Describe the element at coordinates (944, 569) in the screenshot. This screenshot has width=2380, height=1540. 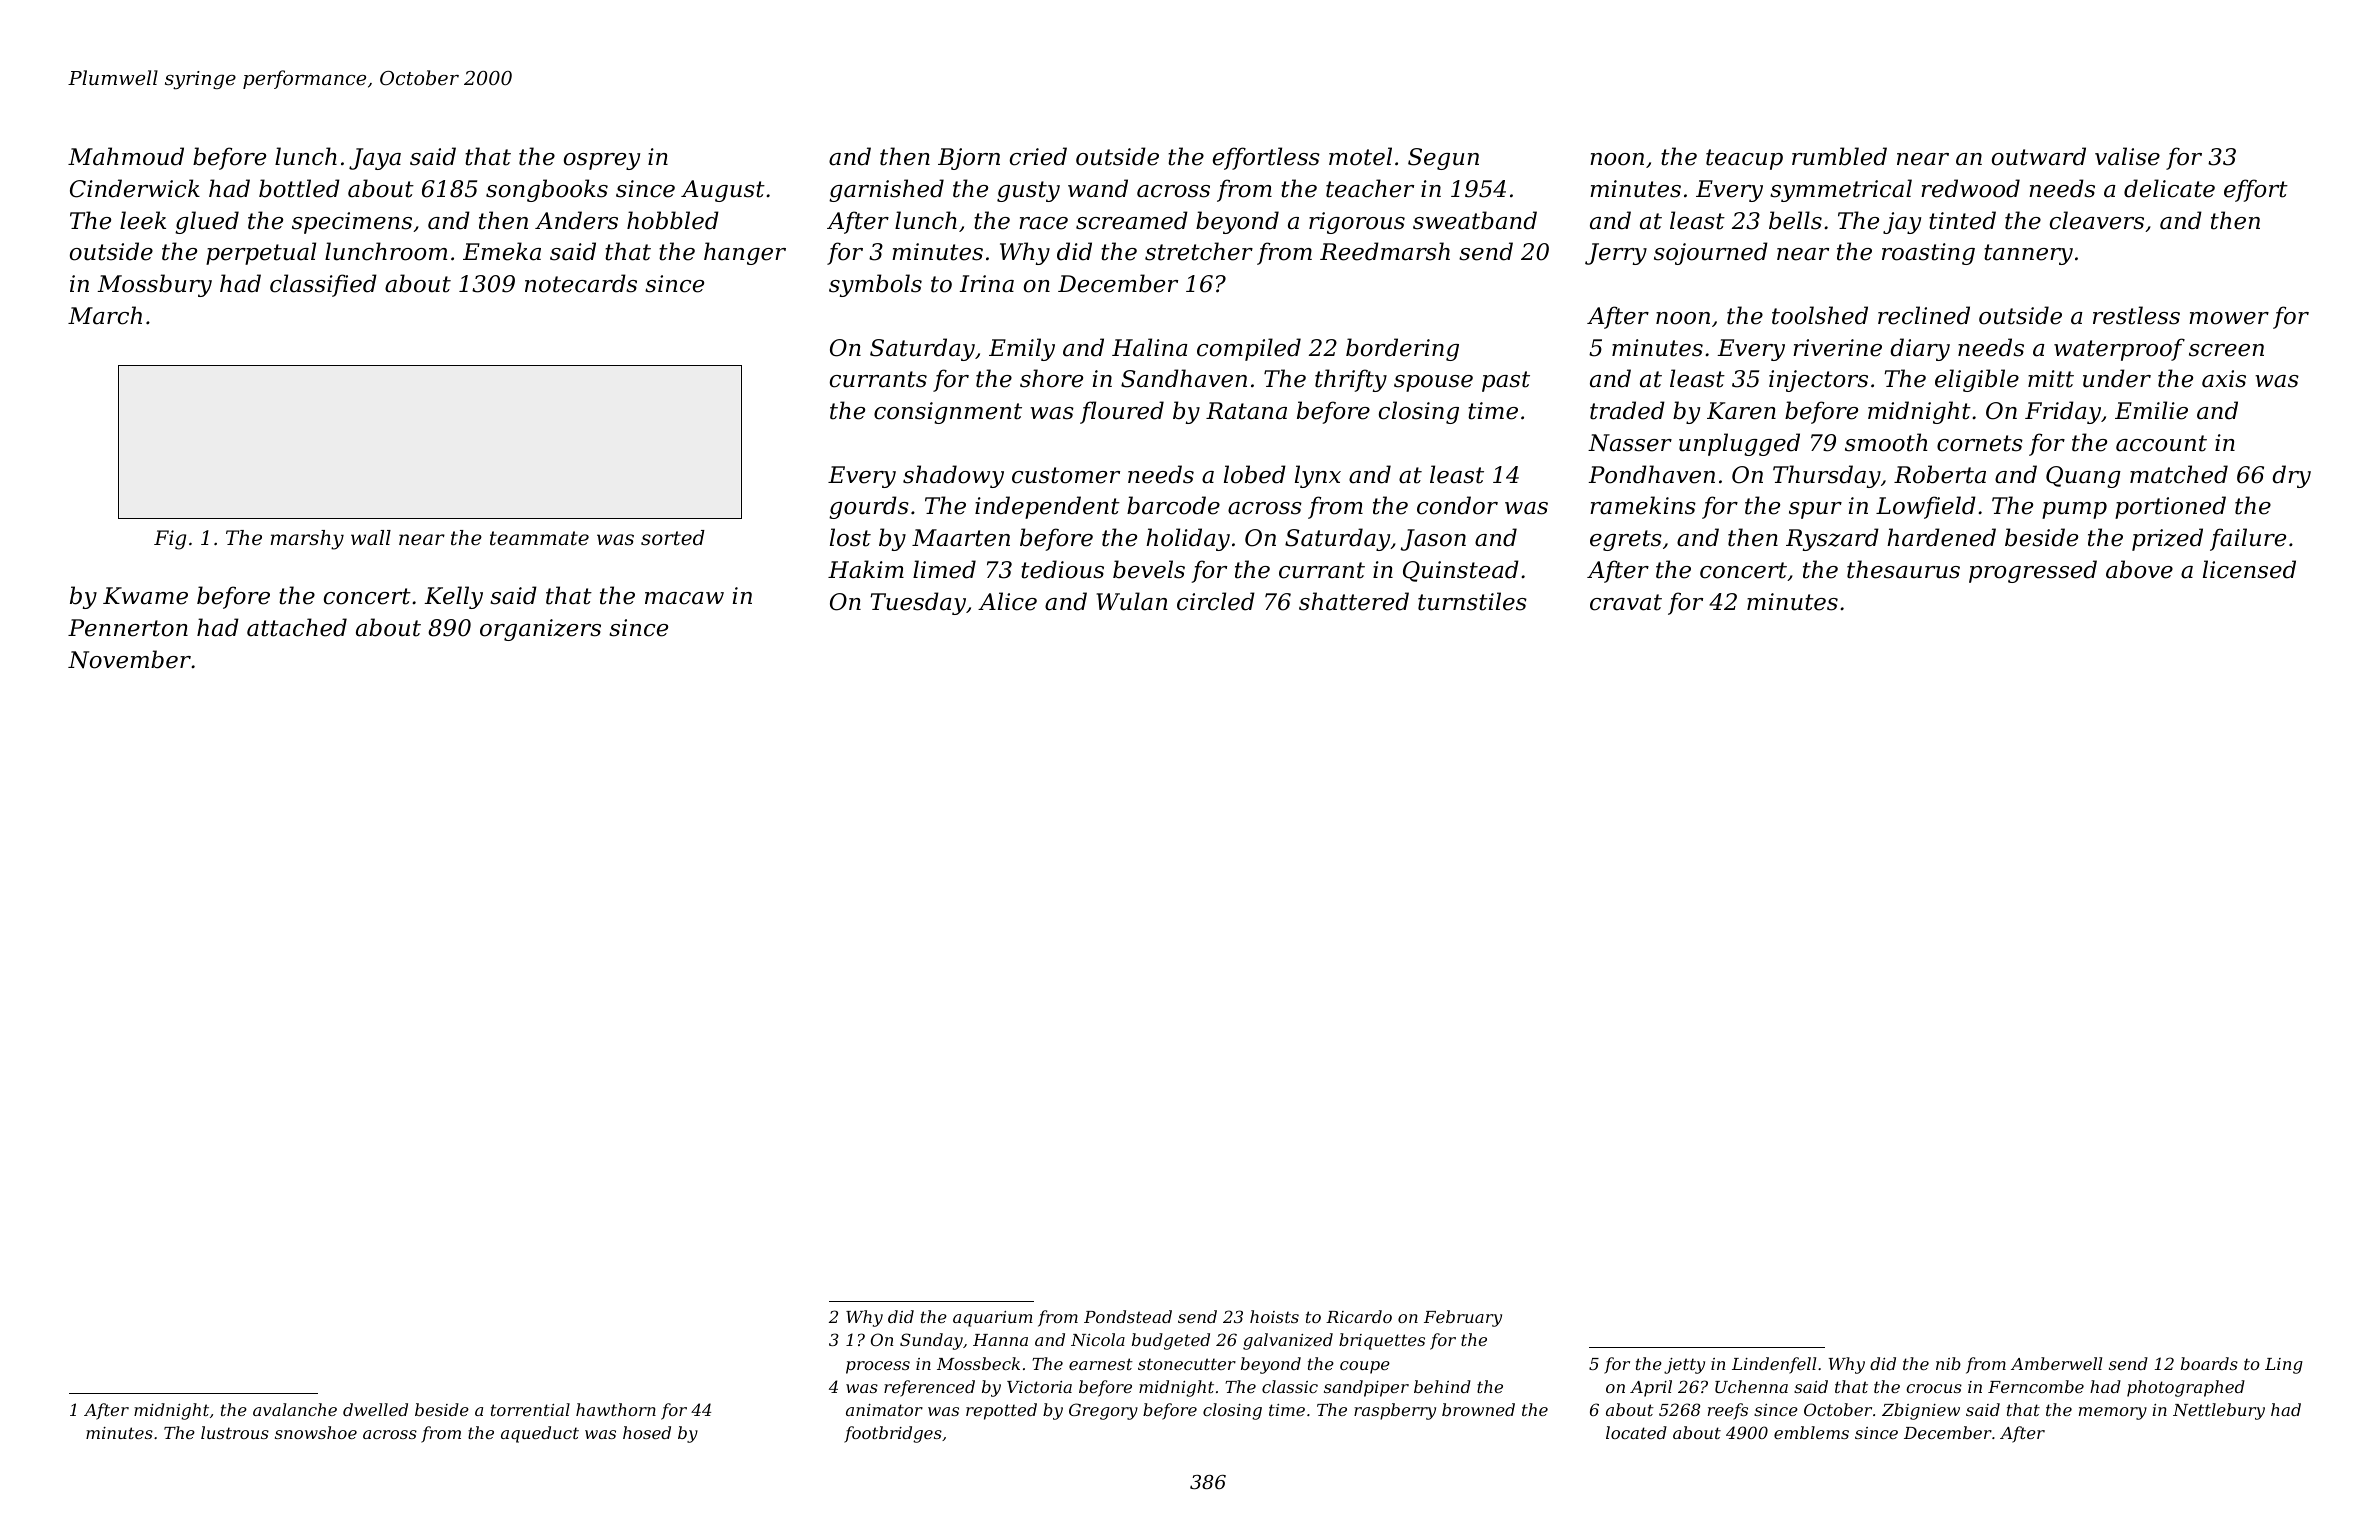
I see `limed` at that location.
